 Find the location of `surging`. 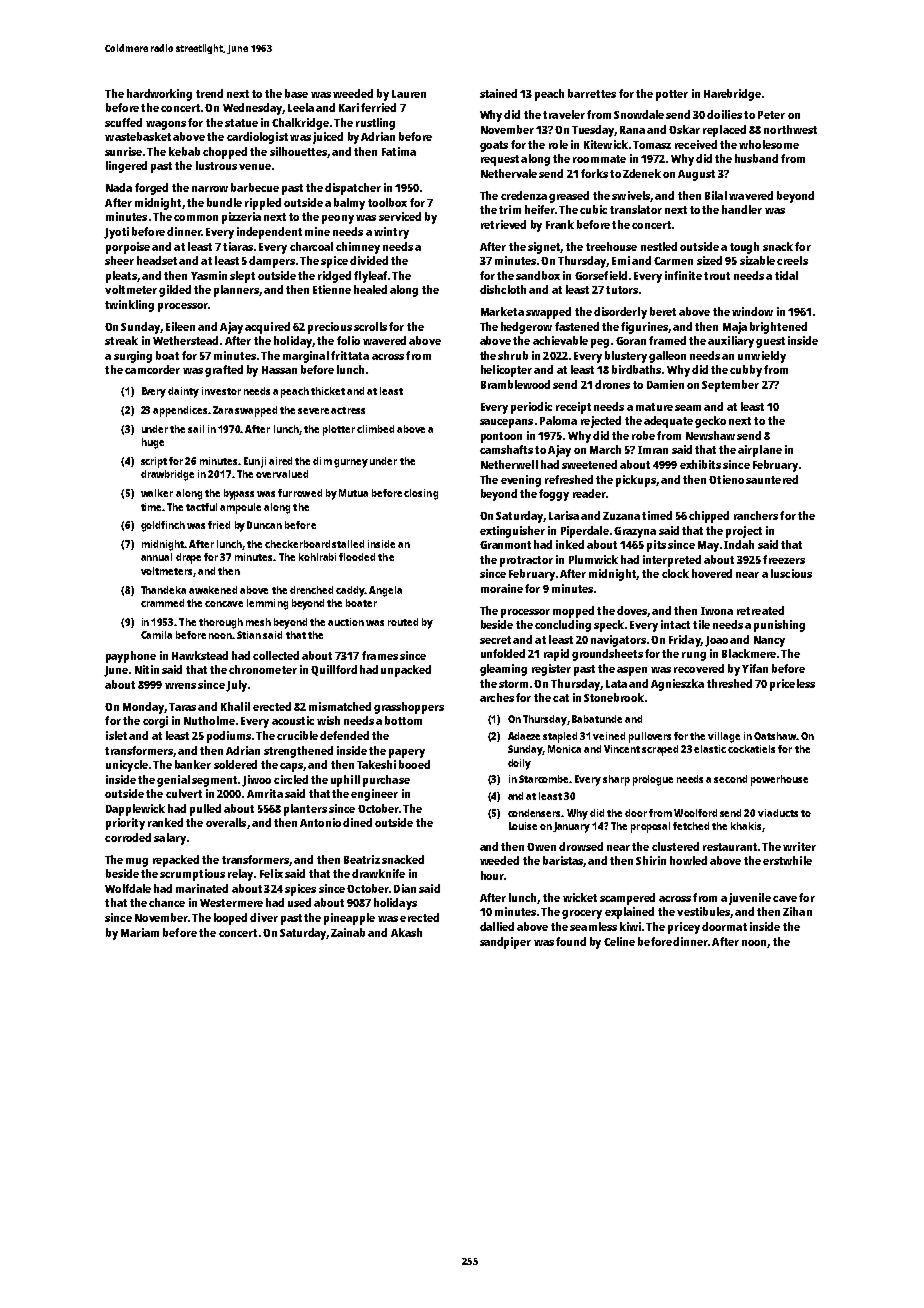

surging is located at coordinates (133, 357).
